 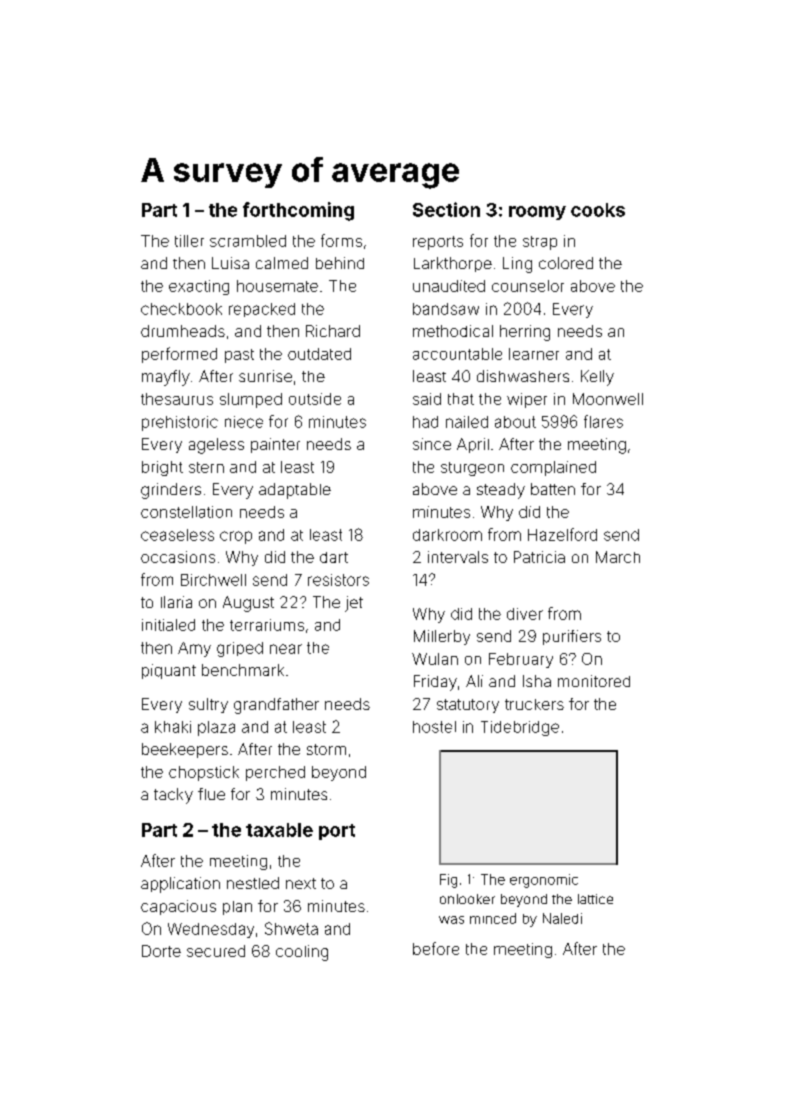 What do you see at coordinates (298, 211) in the screenshot?
I see `forthcoming` at bounding box center [298, 211].
